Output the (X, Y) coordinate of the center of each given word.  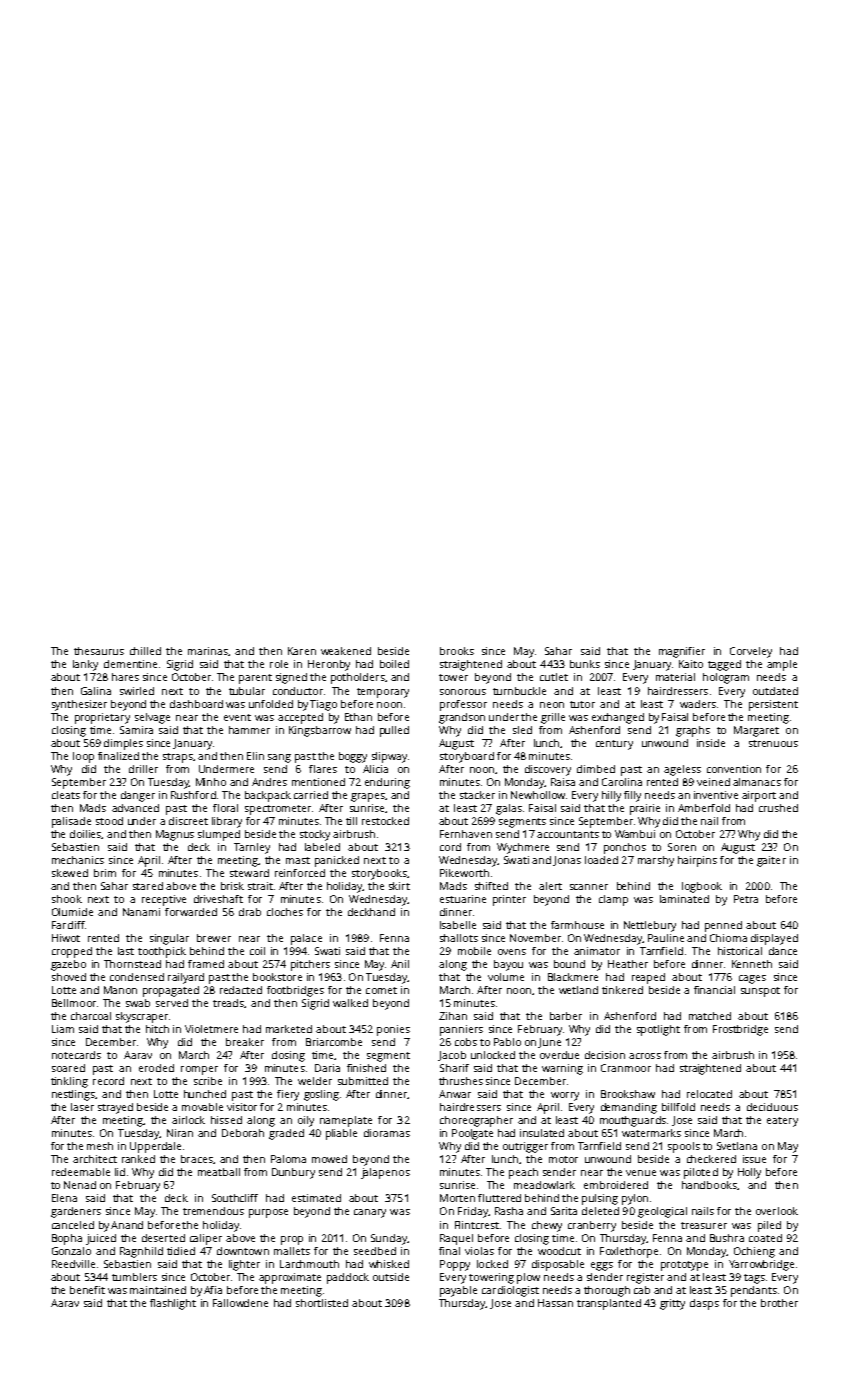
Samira (136, 730)
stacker (477, 795)
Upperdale (155, 1147)
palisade (71, 822)
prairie (645, 809)
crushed (778, 808)
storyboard (467, 757)
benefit (87, 1290)
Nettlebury (650, 926)
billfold (678, 1107)
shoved (69, 977)
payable (458, 1291)
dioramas (387, 1133)
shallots (459, 938)
